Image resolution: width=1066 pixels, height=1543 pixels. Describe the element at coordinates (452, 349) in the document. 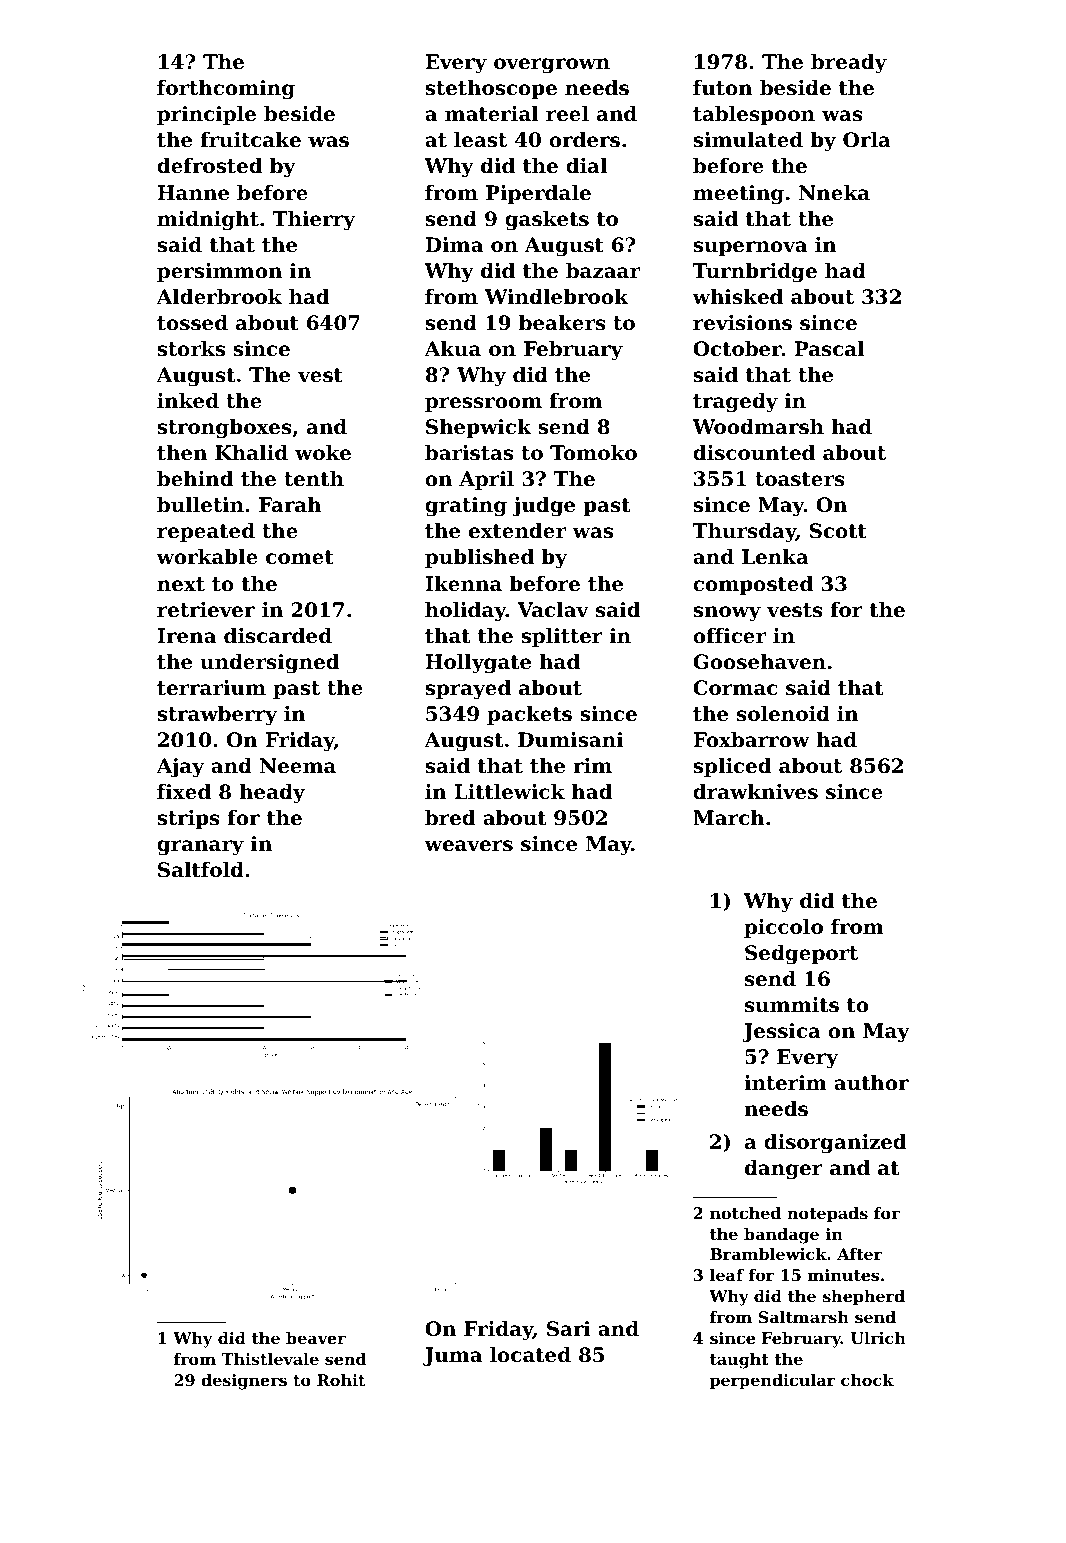

I see `Akua` at that location.
